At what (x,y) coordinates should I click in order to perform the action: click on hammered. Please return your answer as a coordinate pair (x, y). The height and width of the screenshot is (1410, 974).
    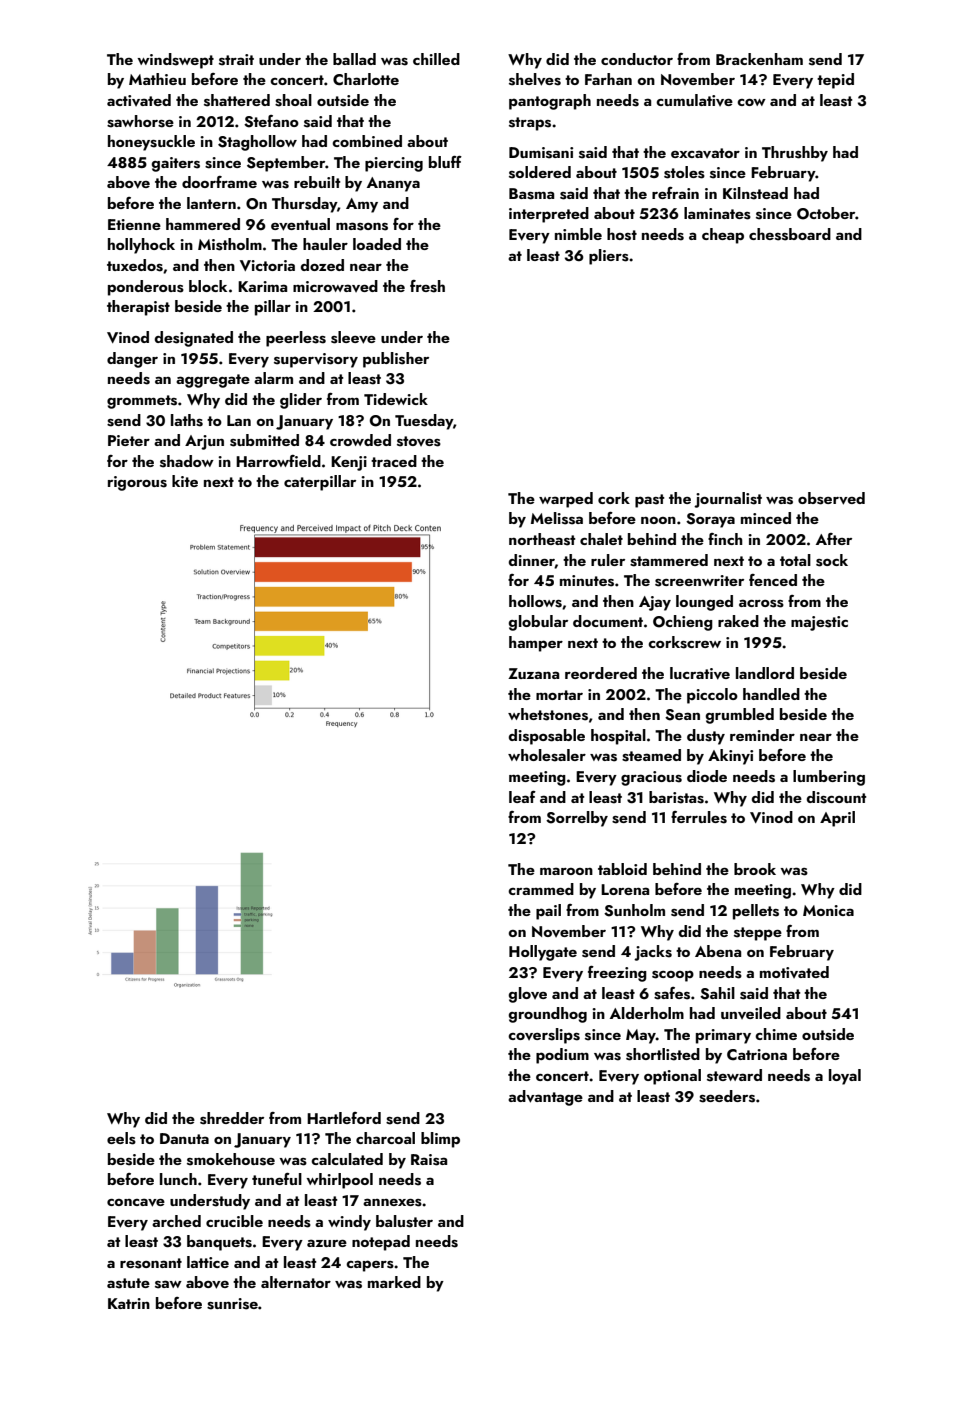
    Looking at the image, I should click on (203, 224).
